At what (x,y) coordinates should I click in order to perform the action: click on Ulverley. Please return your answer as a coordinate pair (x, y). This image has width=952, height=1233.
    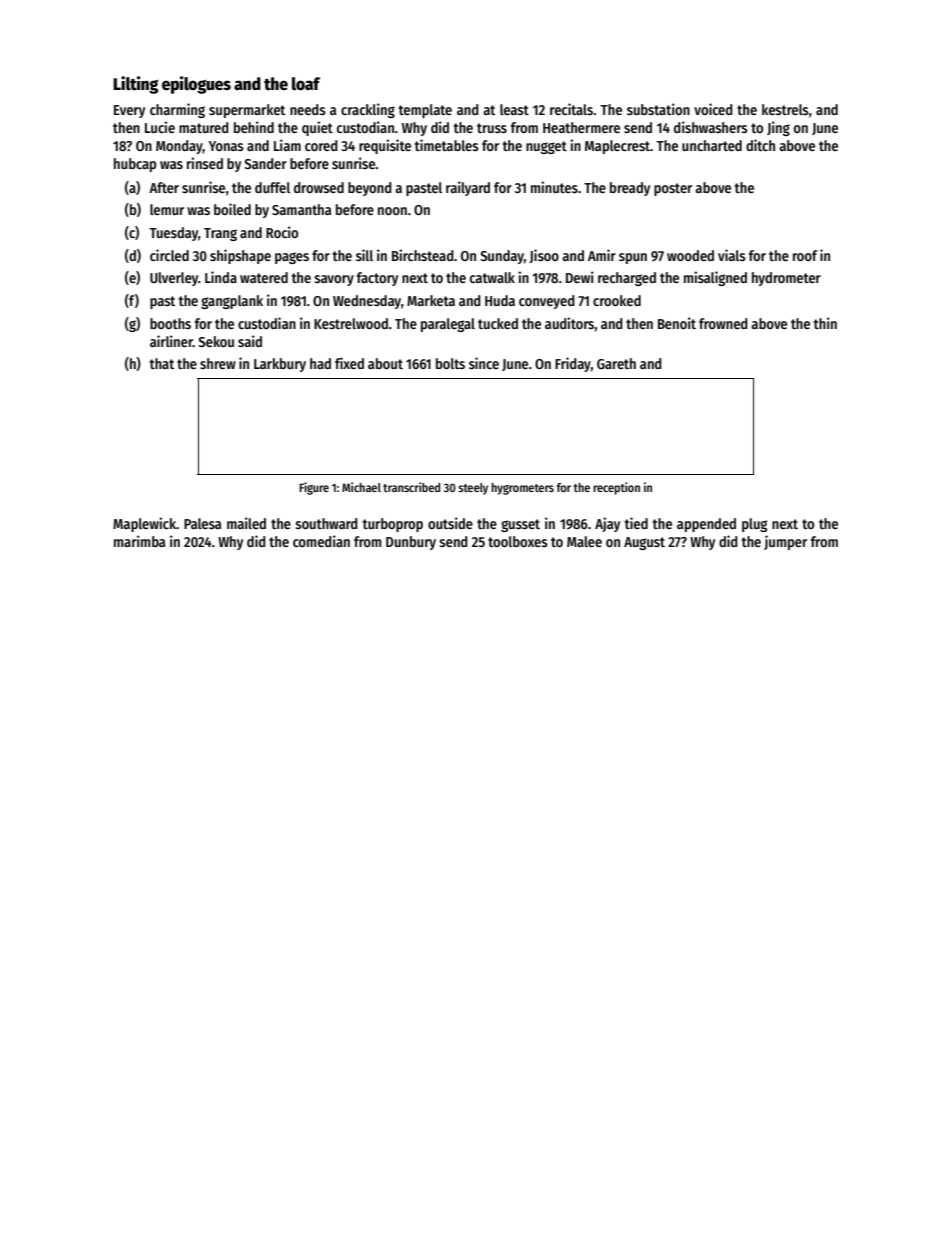
    Looking at the image, I should click on (174, 279).
